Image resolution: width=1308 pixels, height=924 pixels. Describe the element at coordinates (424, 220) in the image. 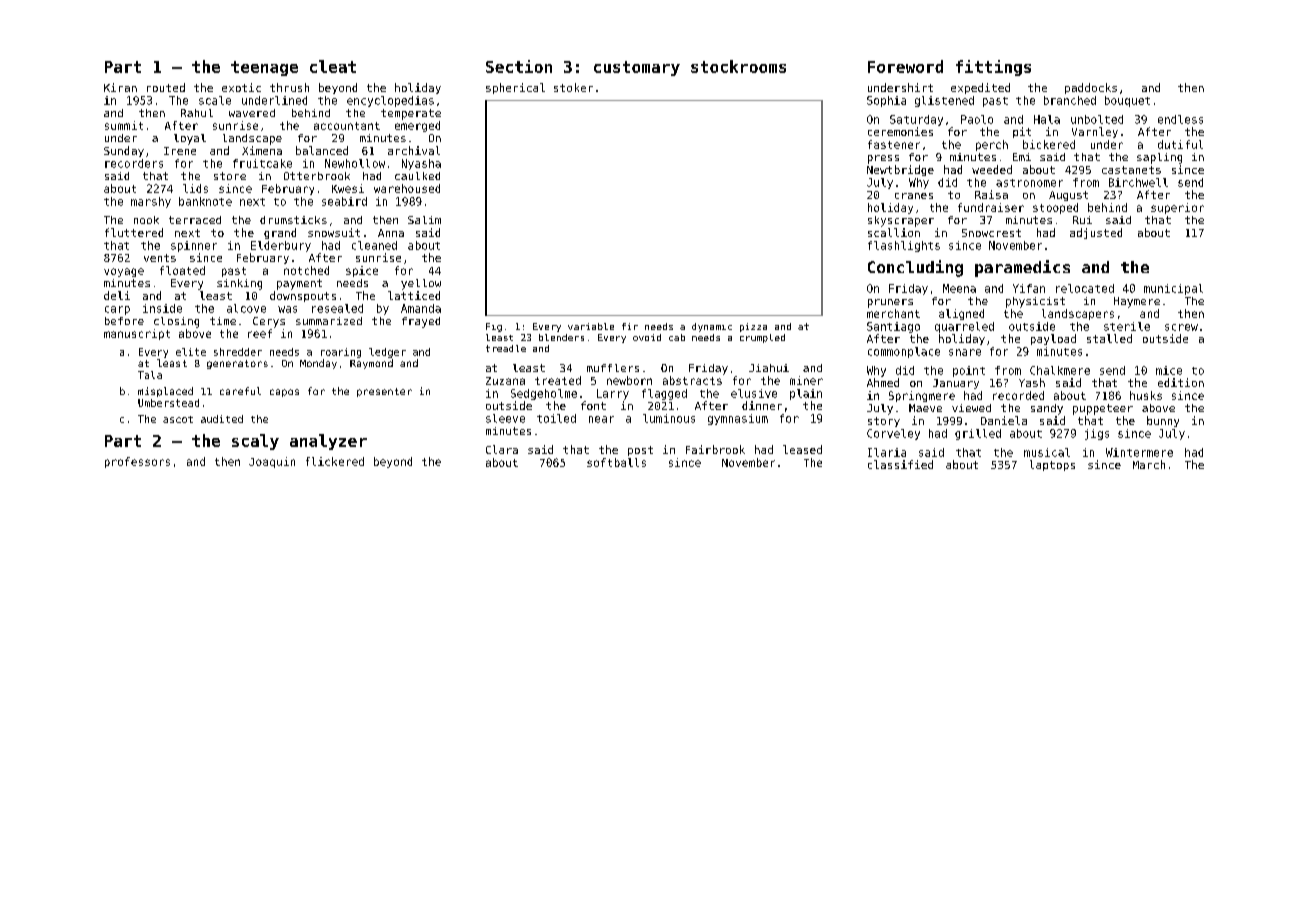

I see `Salim` at that location.
